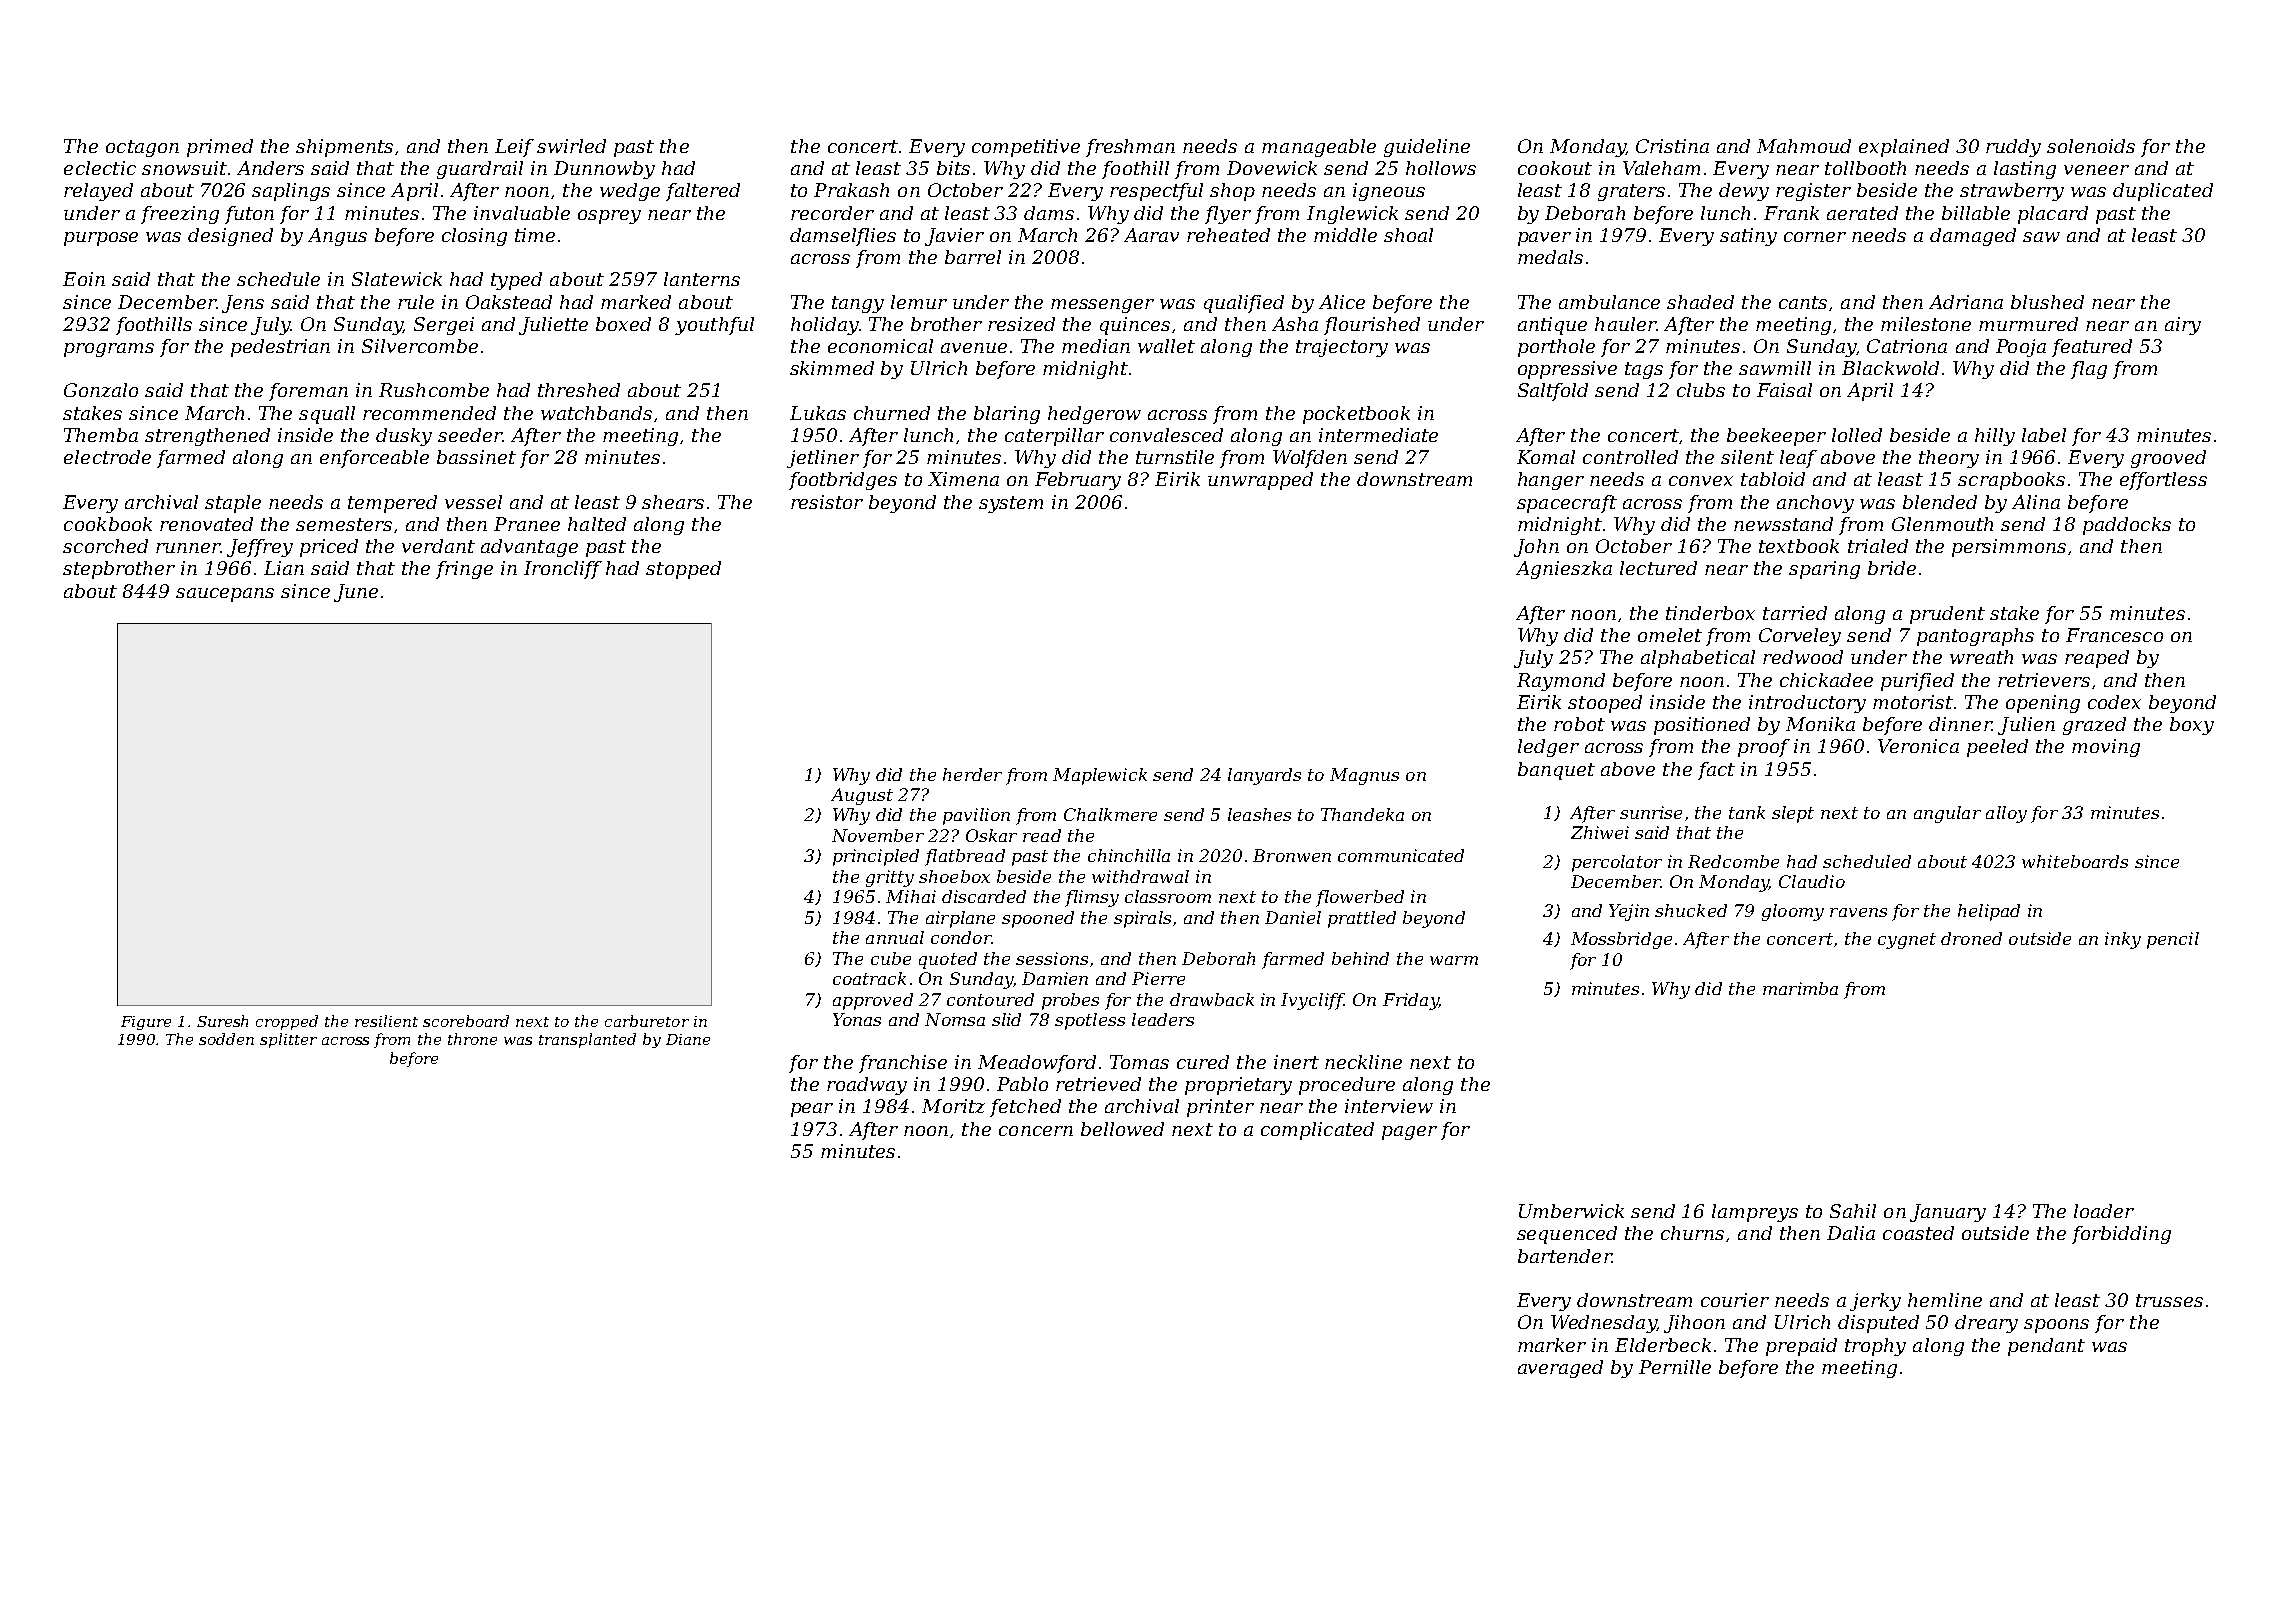  Describe the element at coordinates (862, 796) in the screenshot. I see `August` at that location.
